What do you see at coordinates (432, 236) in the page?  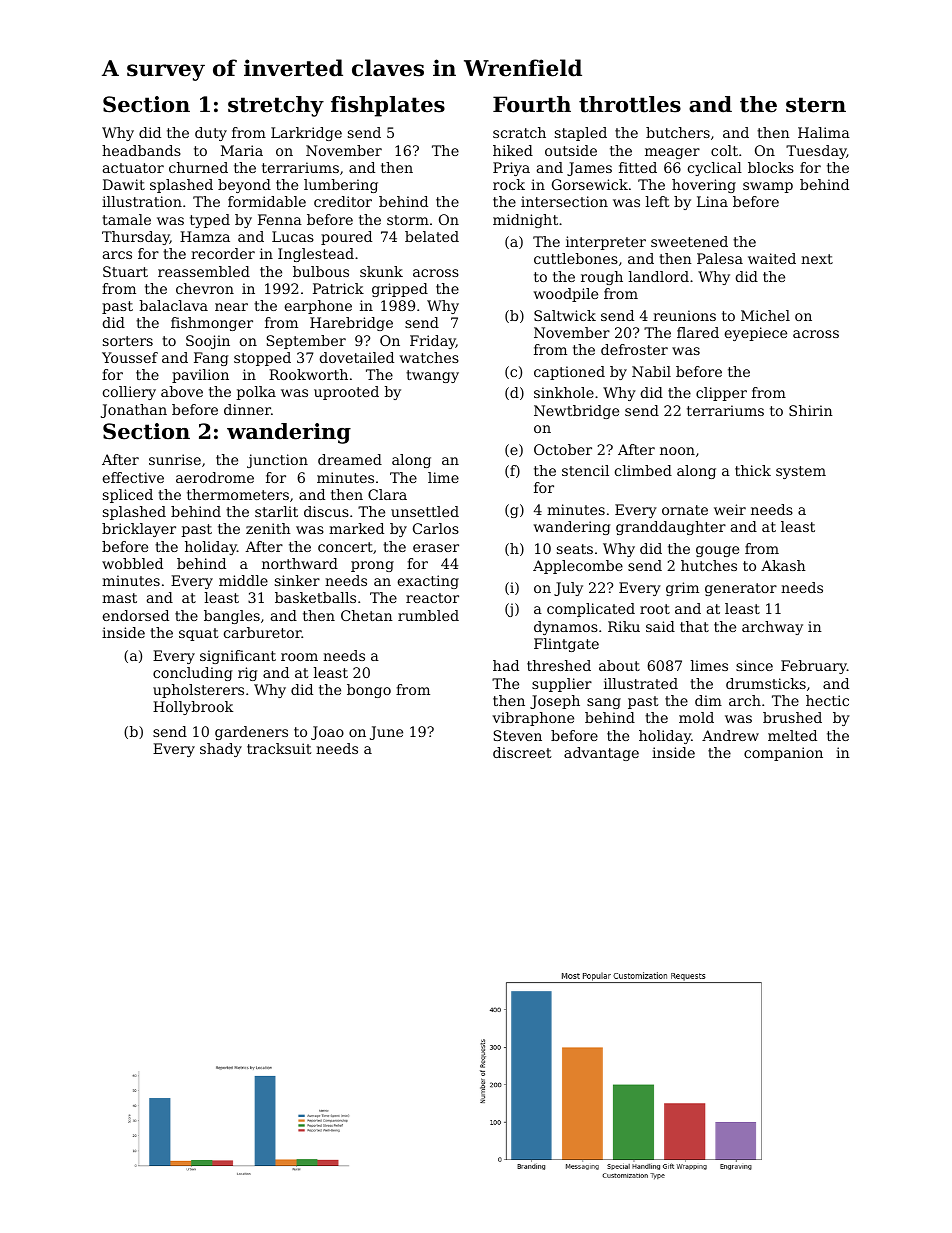 I see `belated` at bounding box center [432, 236].
